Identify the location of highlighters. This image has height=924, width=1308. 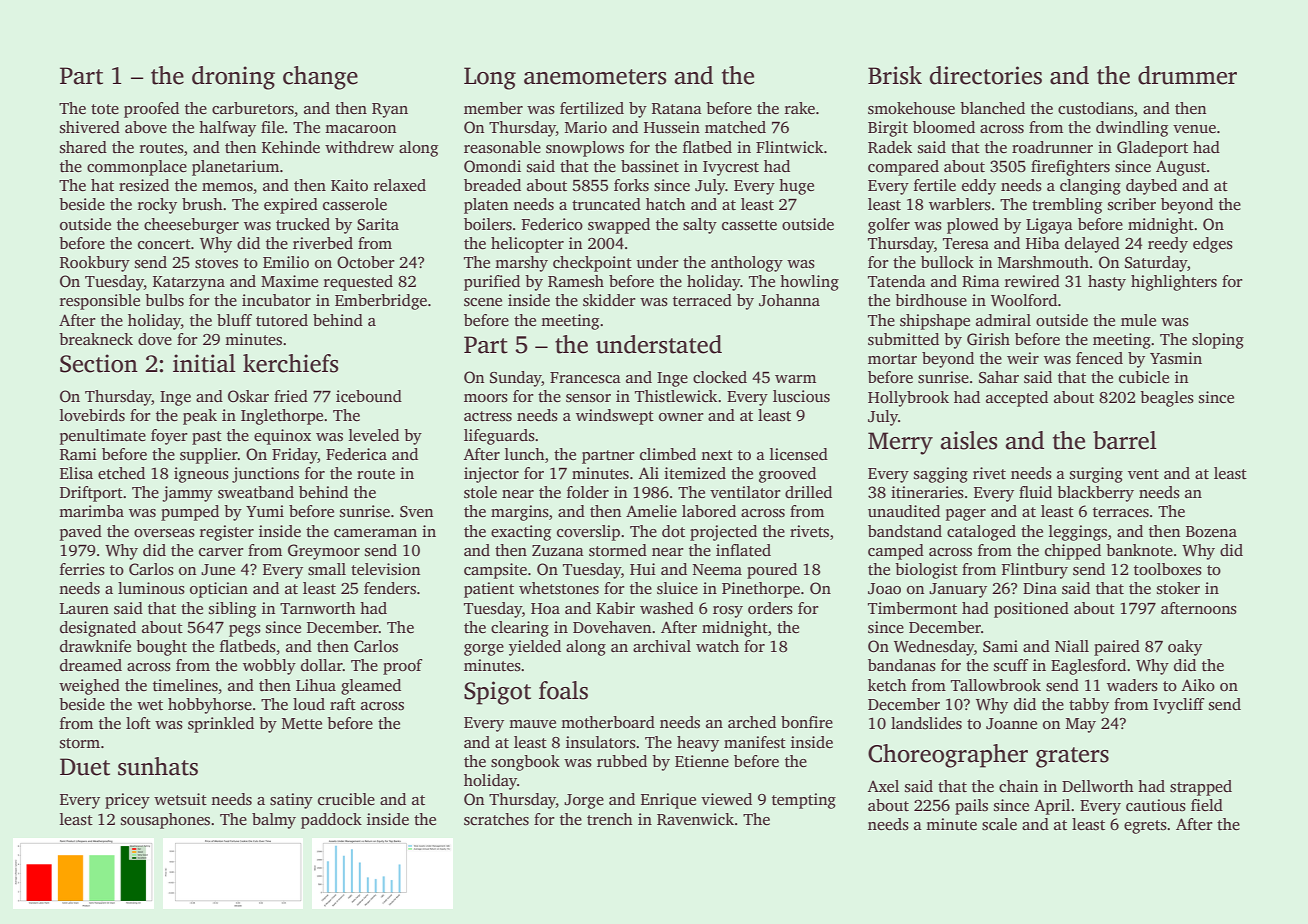
(1174, 283).
